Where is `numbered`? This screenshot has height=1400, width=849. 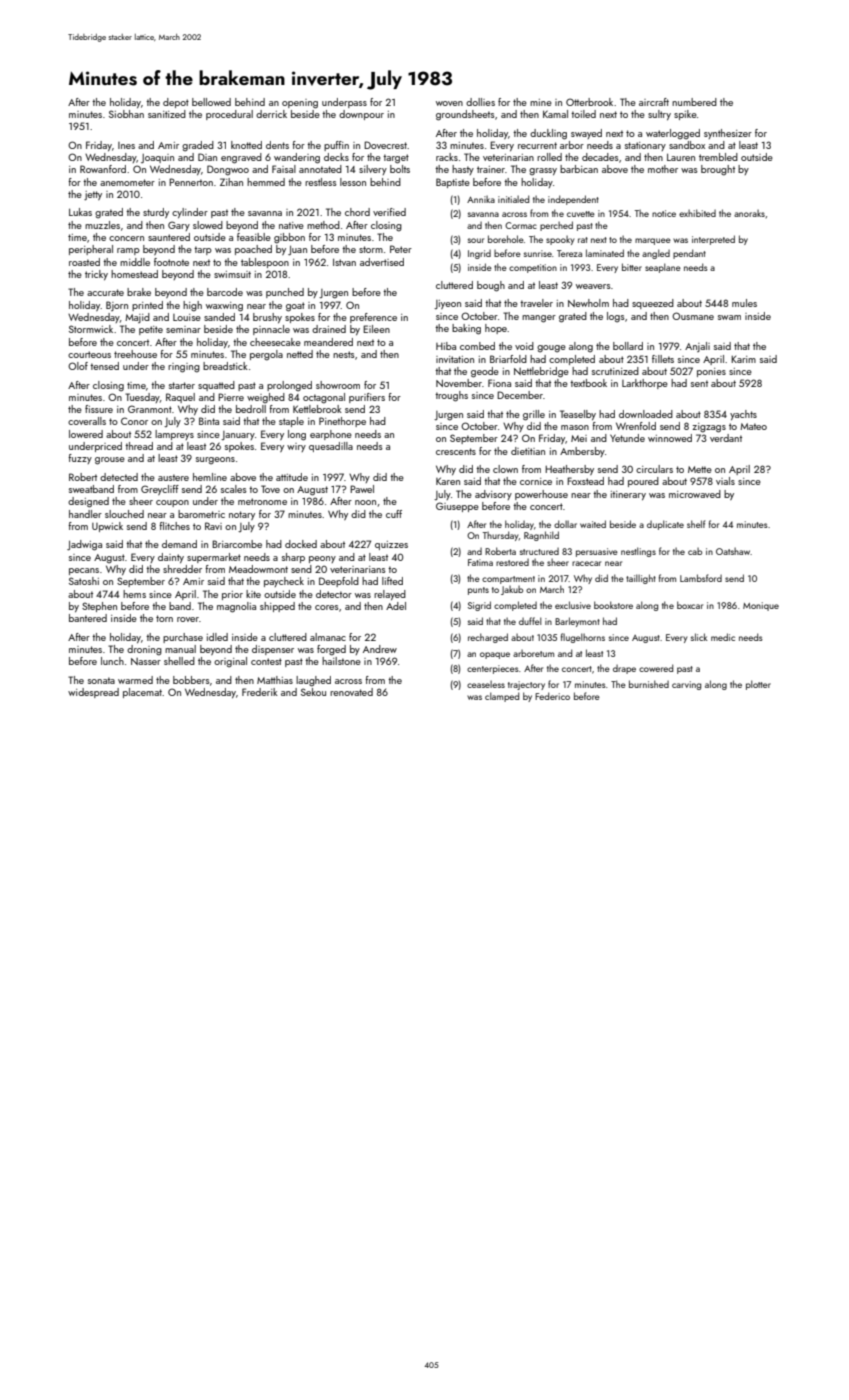
numbered is located at coordinates (694, 102).
